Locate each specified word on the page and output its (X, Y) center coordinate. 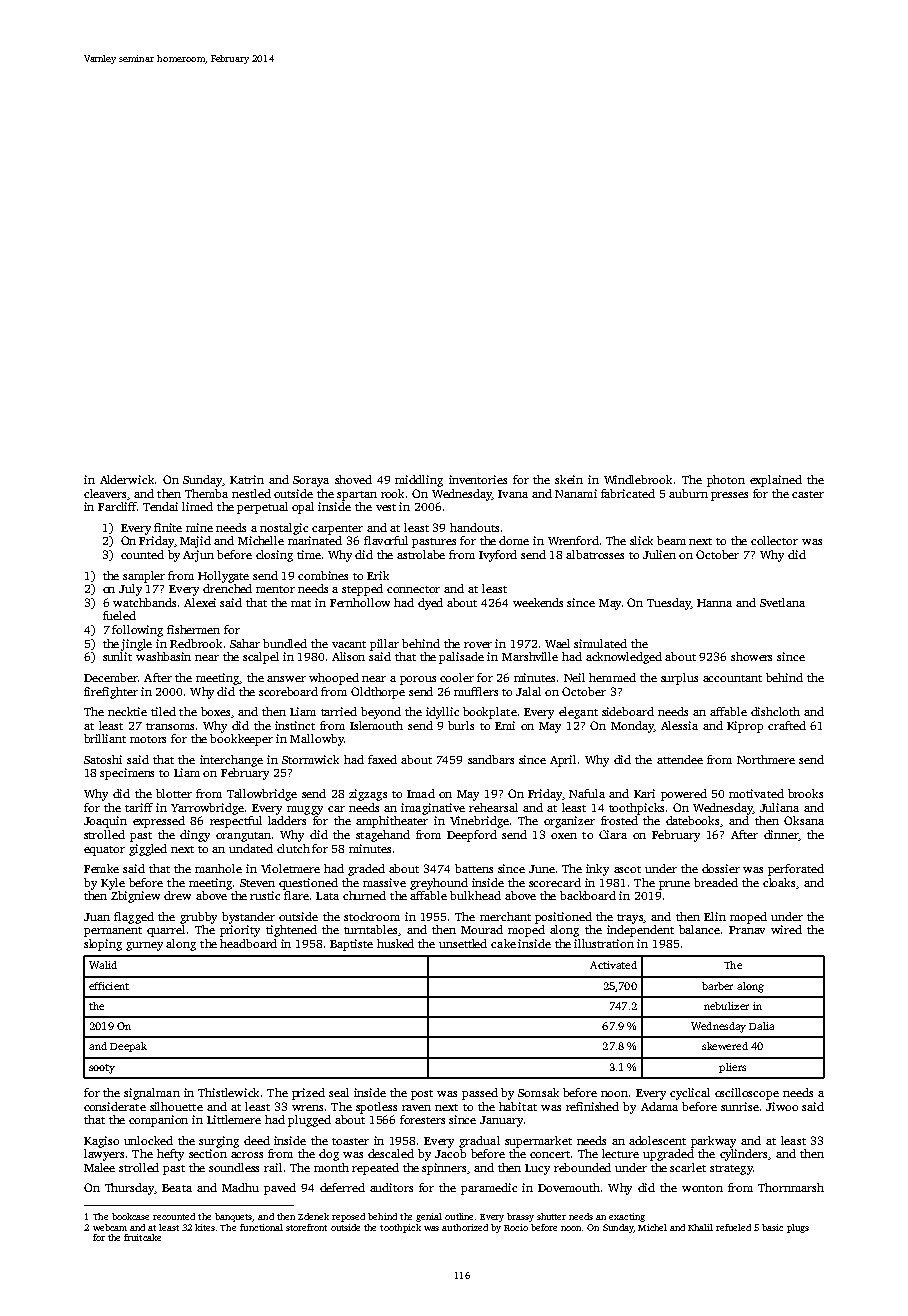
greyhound (439, 884)
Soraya (311, 481)
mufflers (476, 691)
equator (104, 851)
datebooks (692, 820)
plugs (798, 1228)
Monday (632, 727)
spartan (357, 496)
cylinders (743, 1155)
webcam (110, 1227)
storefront (306, 1227)
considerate (115, 1106)
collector (774, 540)
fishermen (193, 629)
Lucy (537, 1169)
